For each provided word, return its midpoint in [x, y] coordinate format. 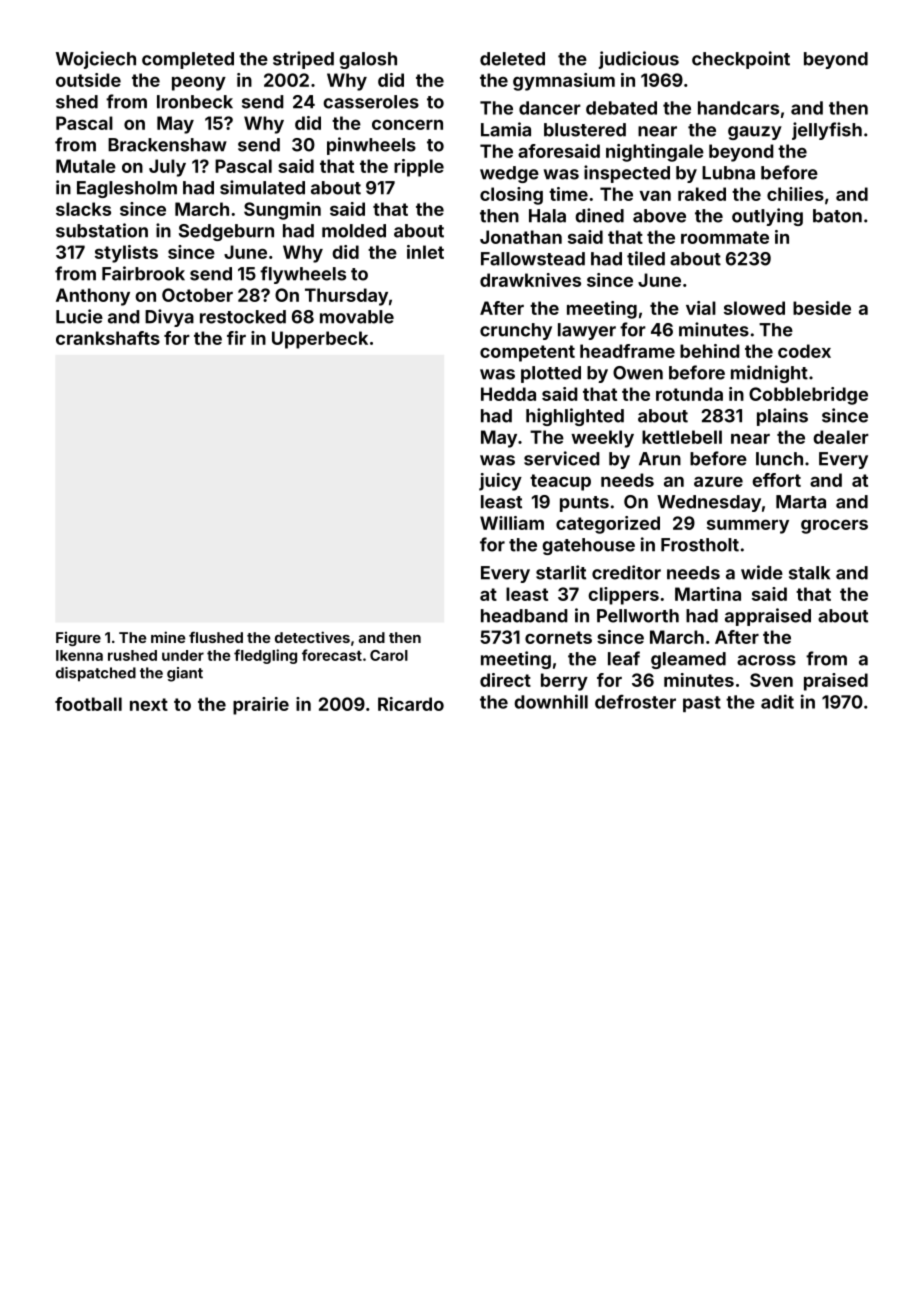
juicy [500, 482]
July [167, 168]
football [88, 704]
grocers [834, 527]
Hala [547, 216]
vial [701, 308]
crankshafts [108, 338]
